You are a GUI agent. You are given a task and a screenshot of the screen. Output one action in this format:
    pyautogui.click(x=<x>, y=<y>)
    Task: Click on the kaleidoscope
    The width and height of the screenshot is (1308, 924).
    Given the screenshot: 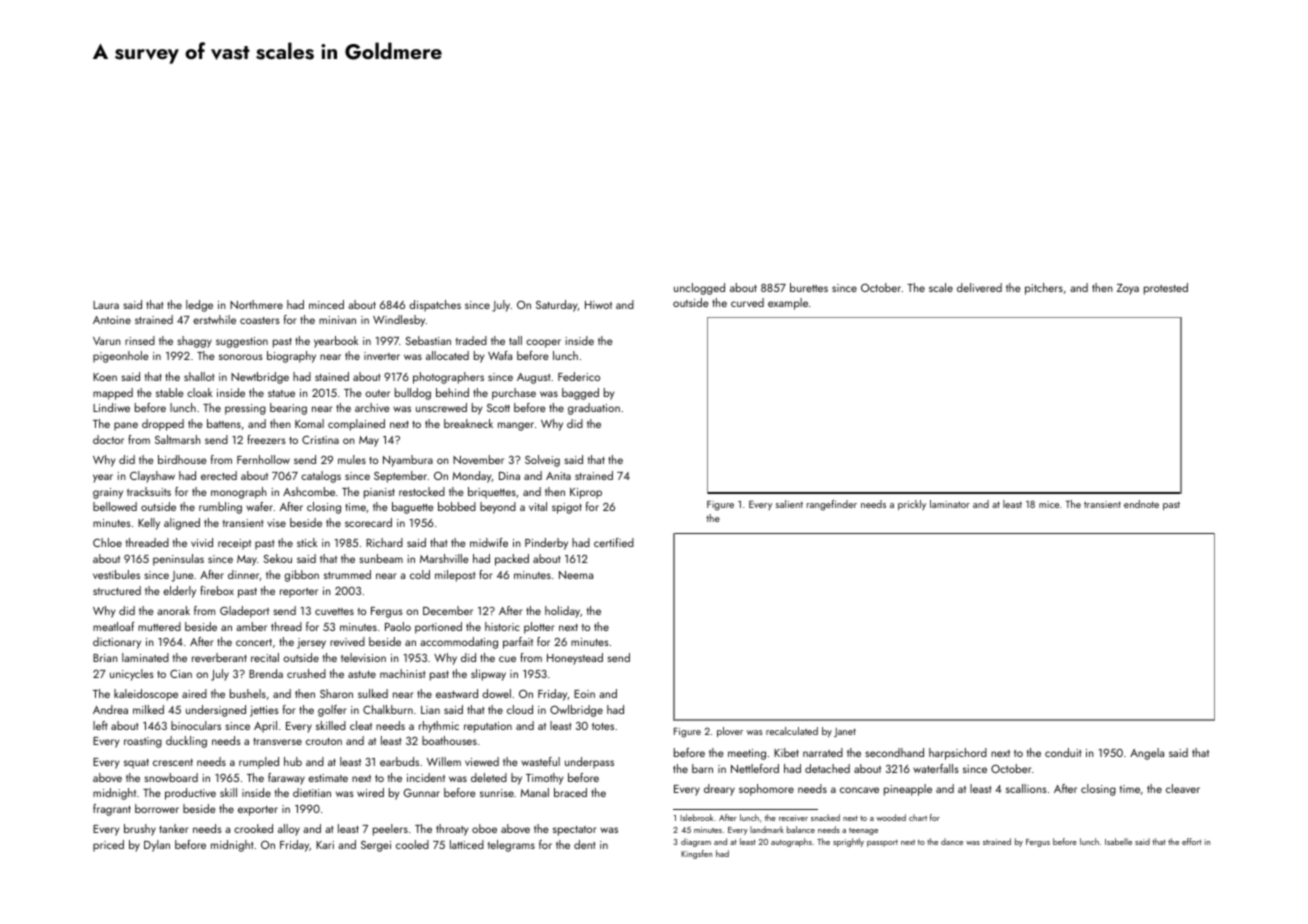 What is the action you would take?
    pyautogui.click(x=146, y=695)
